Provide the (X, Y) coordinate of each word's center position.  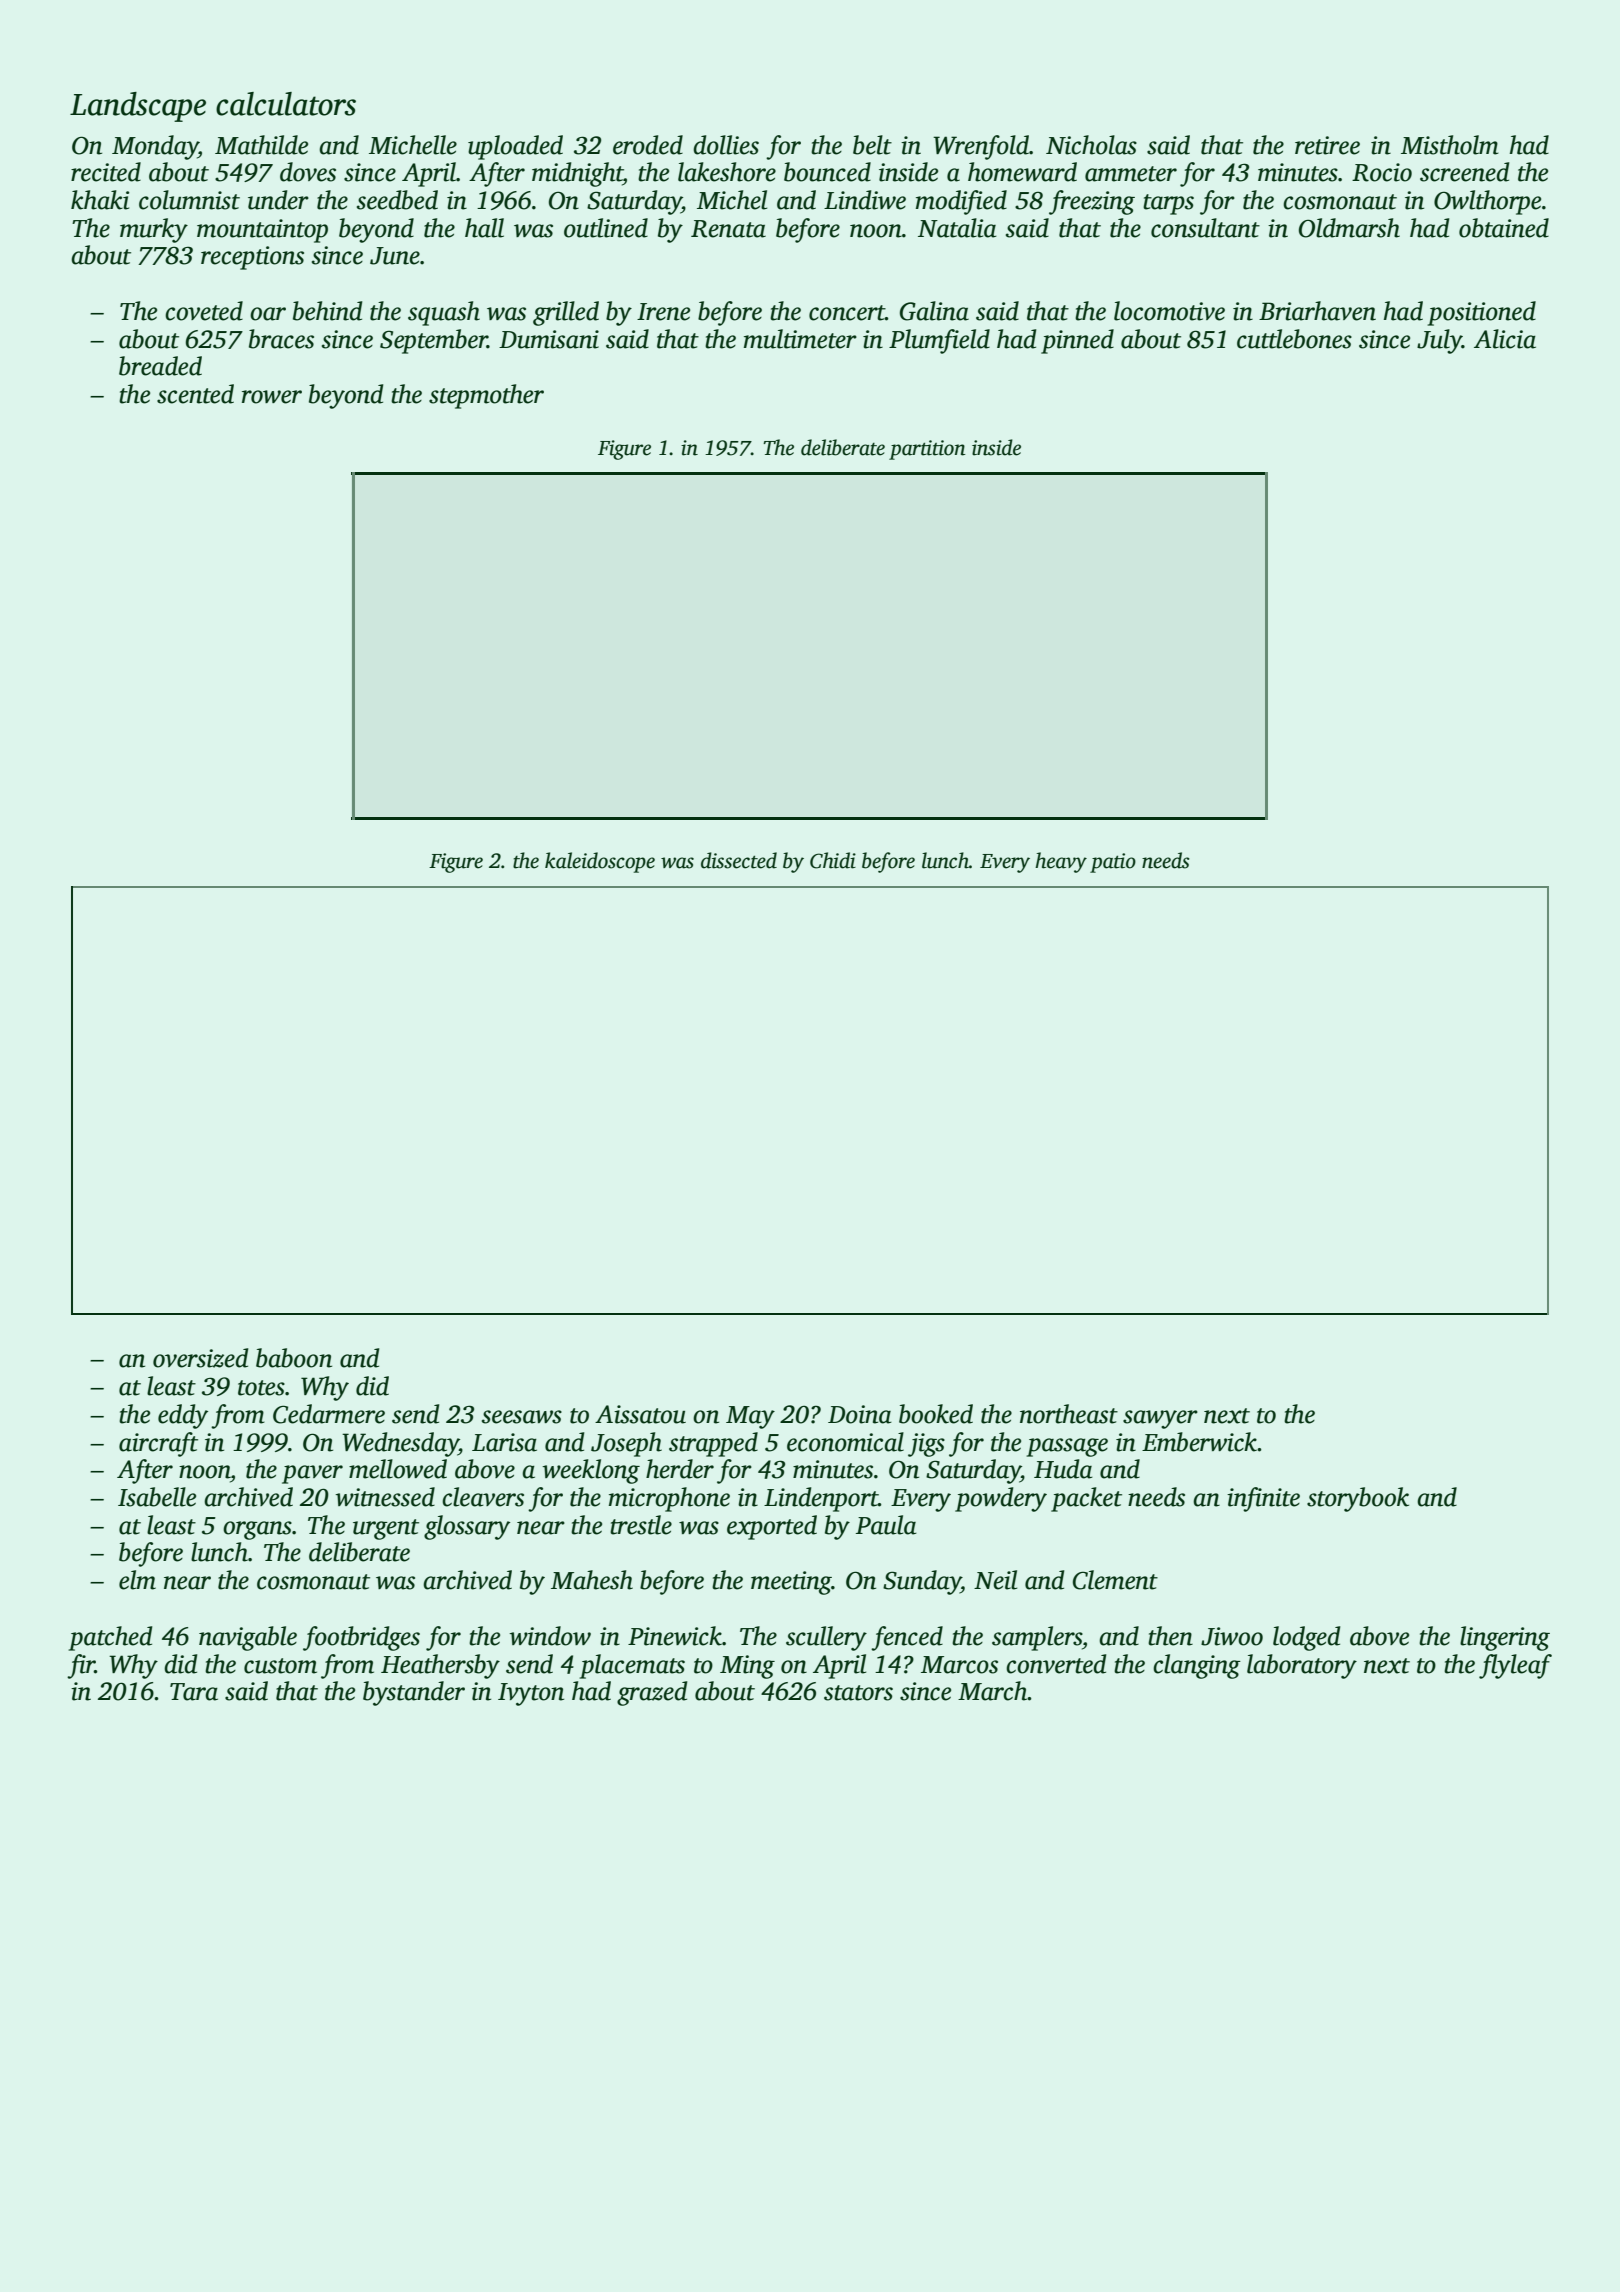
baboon (294, 1358)
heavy (1061, 862)
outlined (606, 228)
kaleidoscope (600, 862)
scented (195, 394)
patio (1113, 863)
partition (927, 450)
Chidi (833, 860)
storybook (1358, 1499)
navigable (248, 1638)
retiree (1327, 145)
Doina (860, 1414)
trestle (641, 1525)
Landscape (138, 107)
